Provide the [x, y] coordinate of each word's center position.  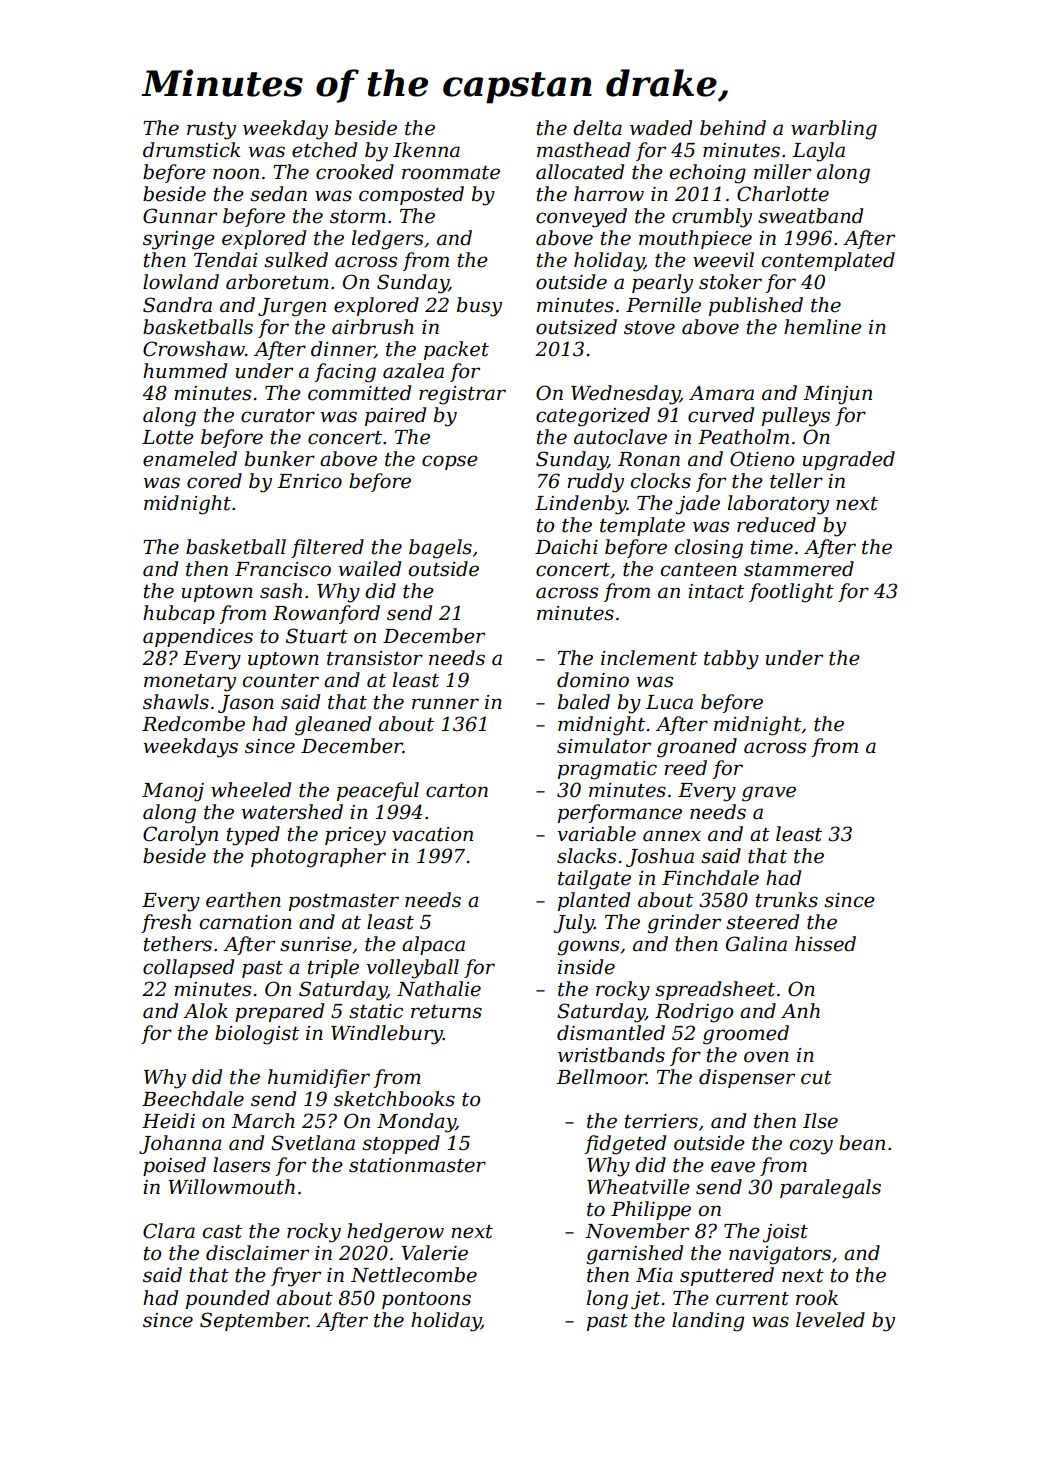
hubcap [179, 614]
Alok [205, 1011]
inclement [649, 658]
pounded [228, 1299]
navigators [780, 1255]
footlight [791, 593]
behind [733, 128]
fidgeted [625, 1145]
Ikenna [426, 150]
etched [324, 150]
